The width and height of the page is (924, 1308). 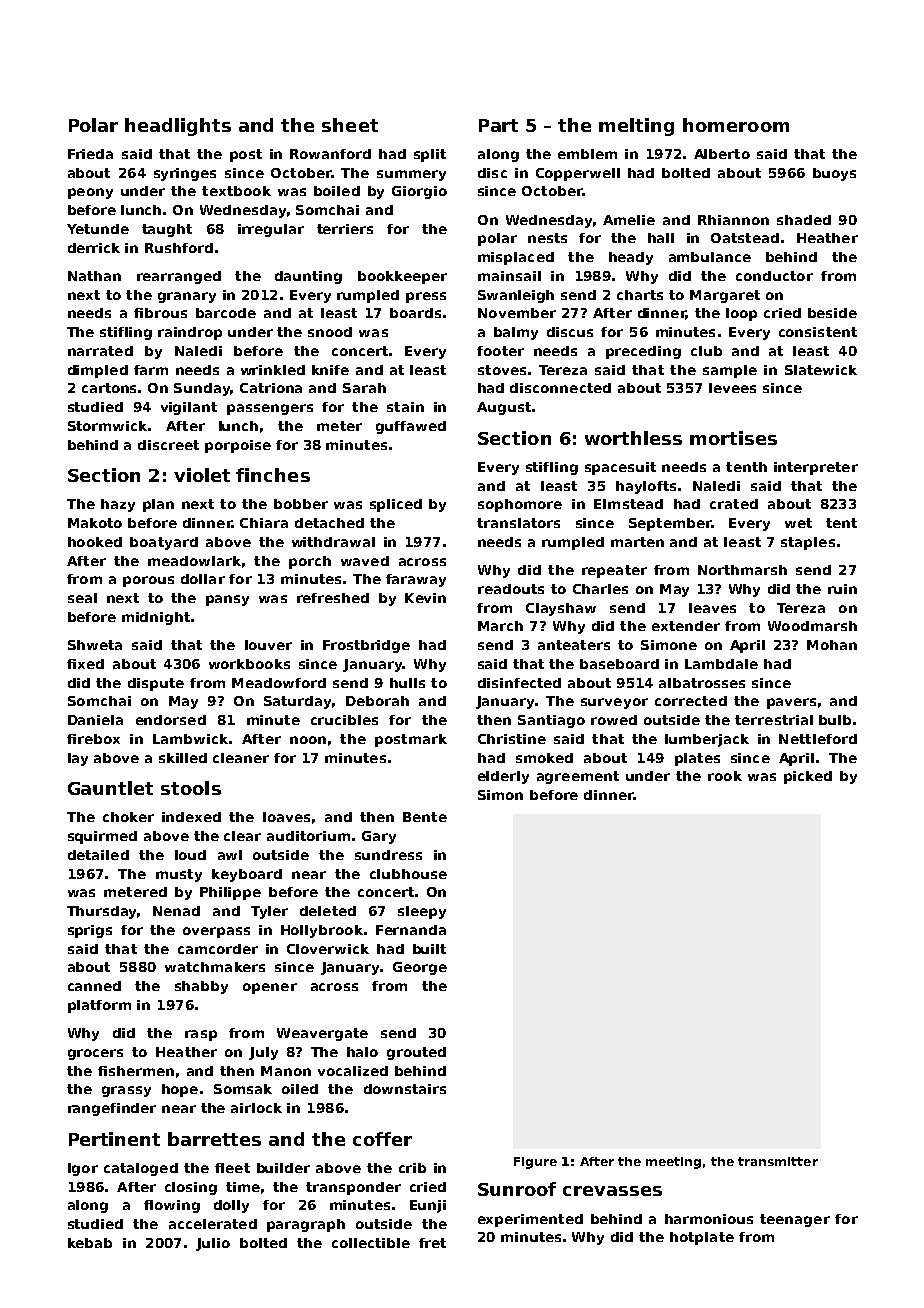 I want to click on transmitter, so click(x=778, y=1161).
